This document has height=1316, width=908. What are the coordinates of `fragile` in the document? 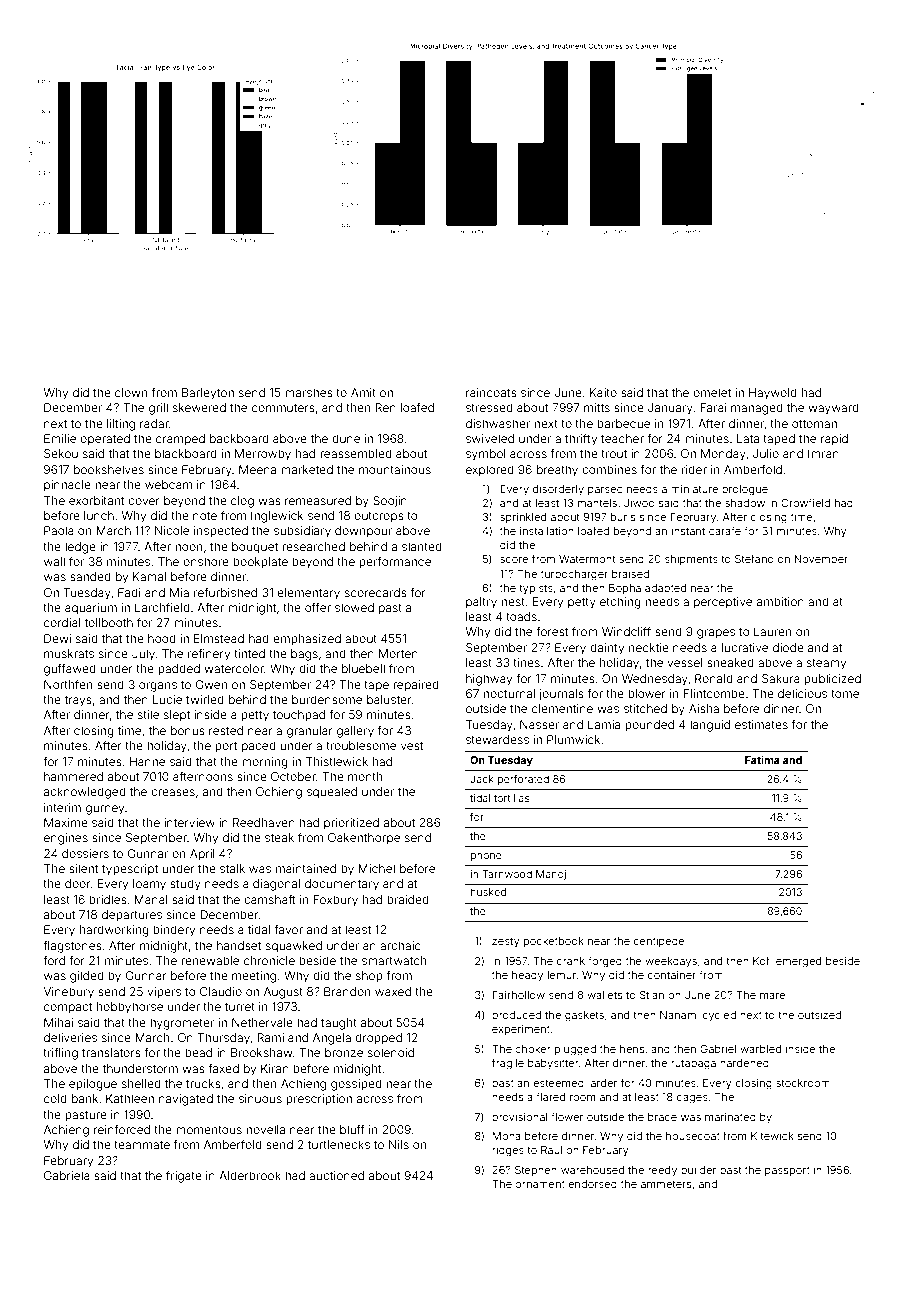 It's located at (508, 1064).
